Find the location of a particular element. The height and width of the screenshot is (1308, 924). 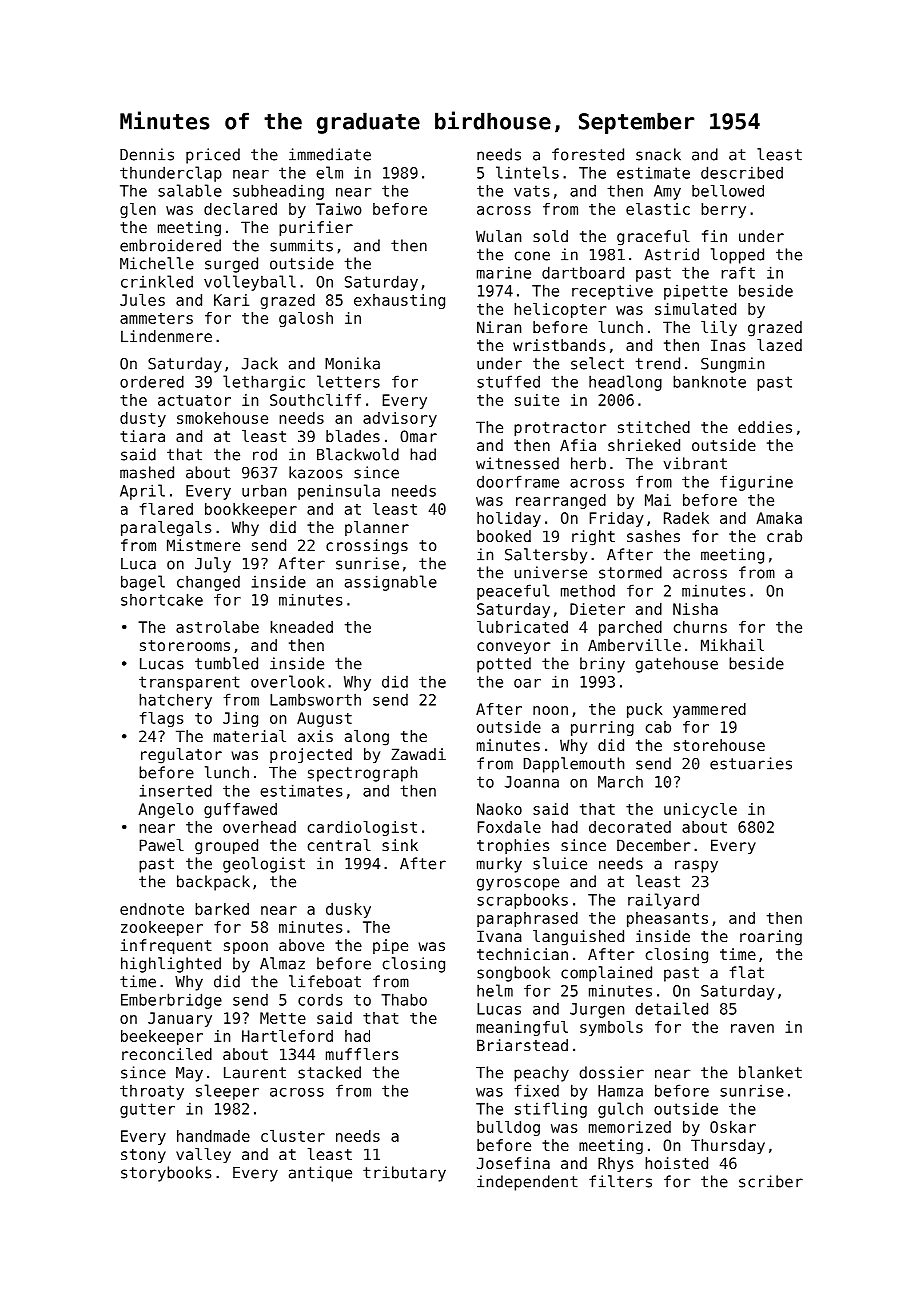

Oskar is located at coordinates (733, 1127).
